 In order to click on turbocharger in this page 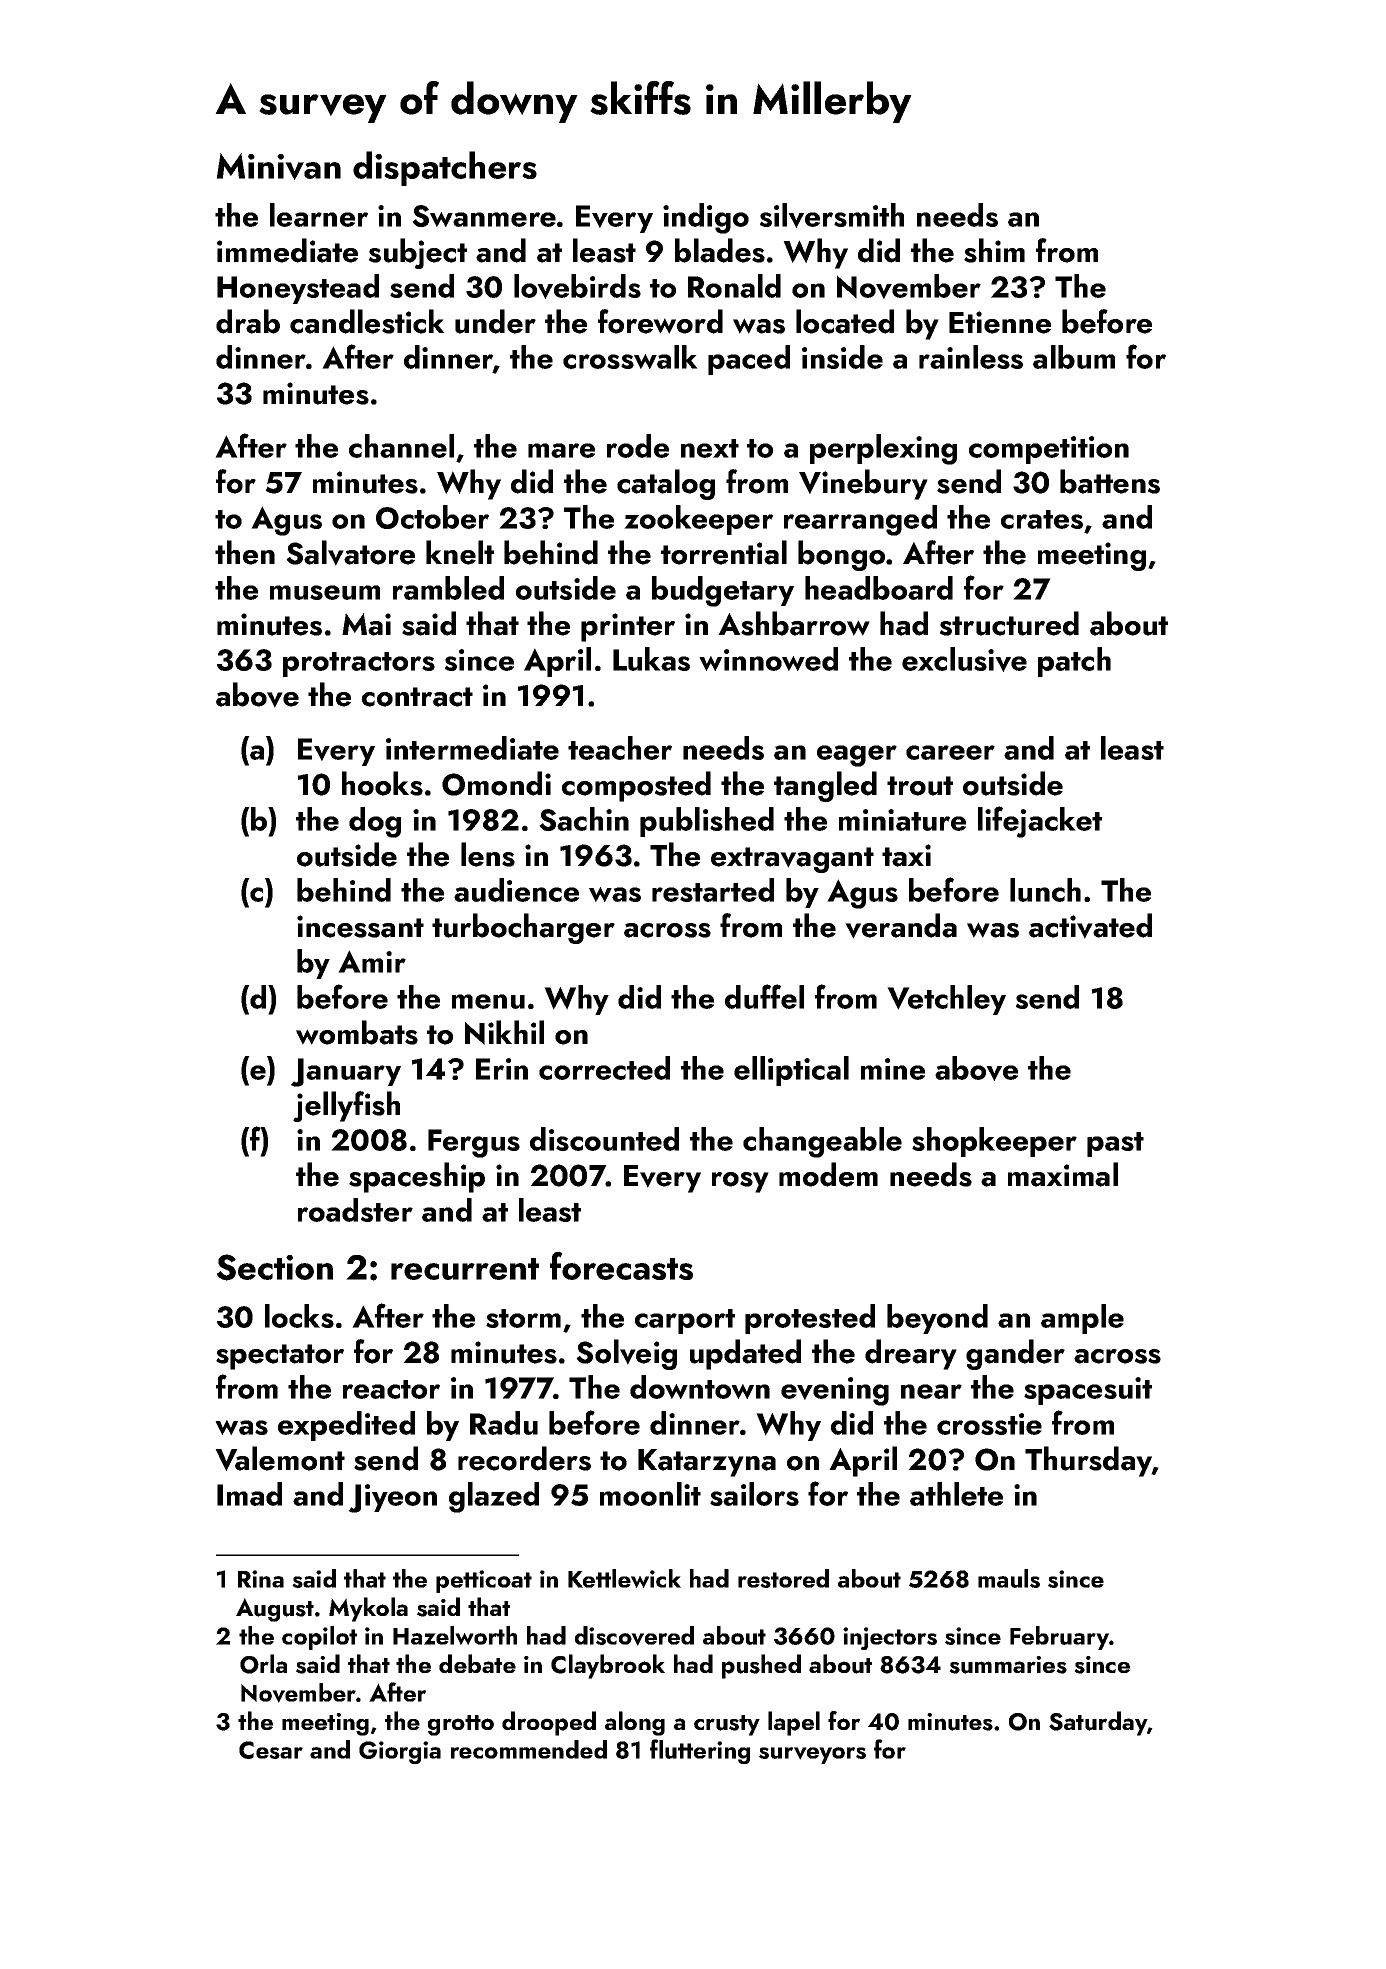, I will do `click(523, 928)`.
